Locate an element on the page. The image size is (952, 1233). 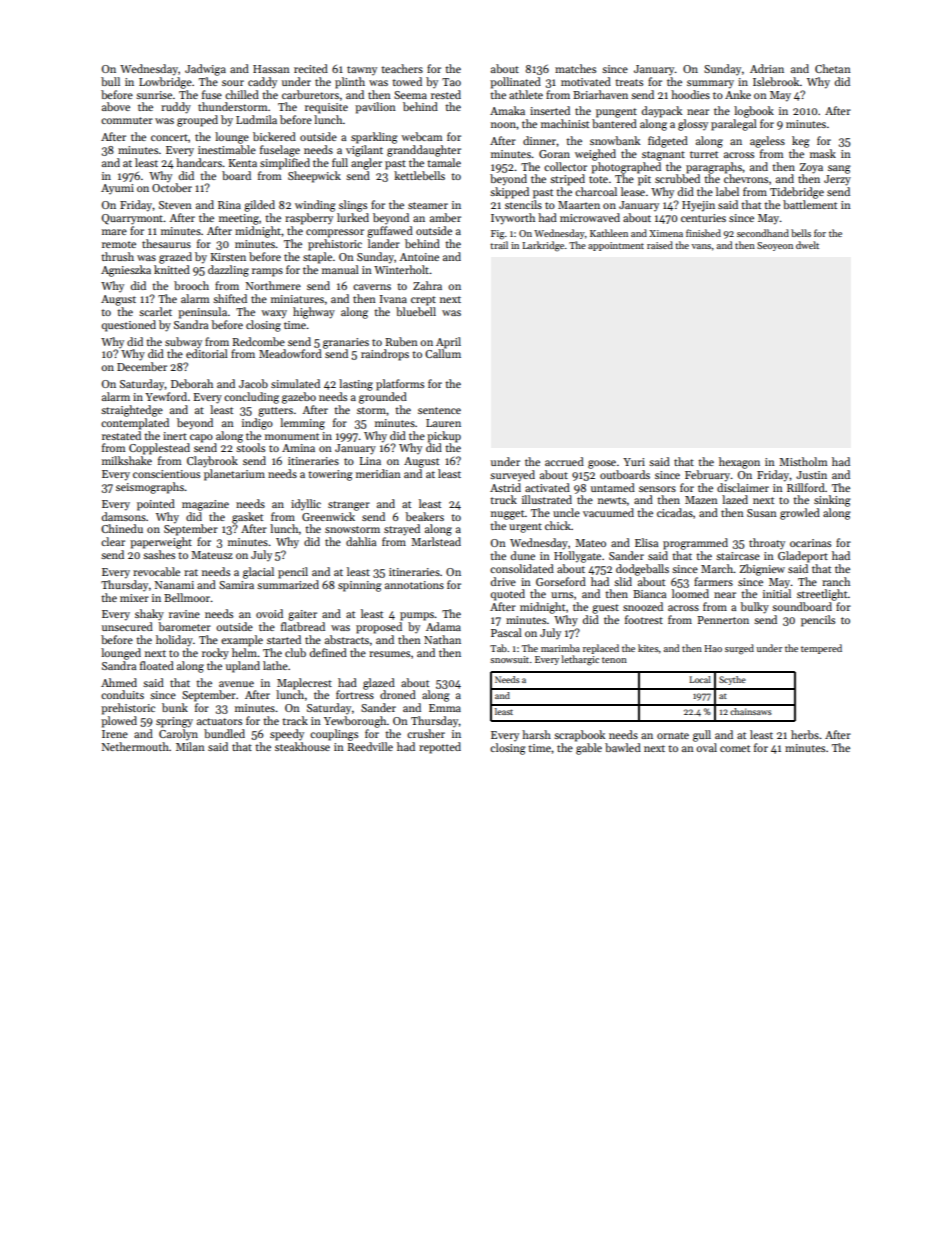
Yuri is located at coordinates (634, 462).
